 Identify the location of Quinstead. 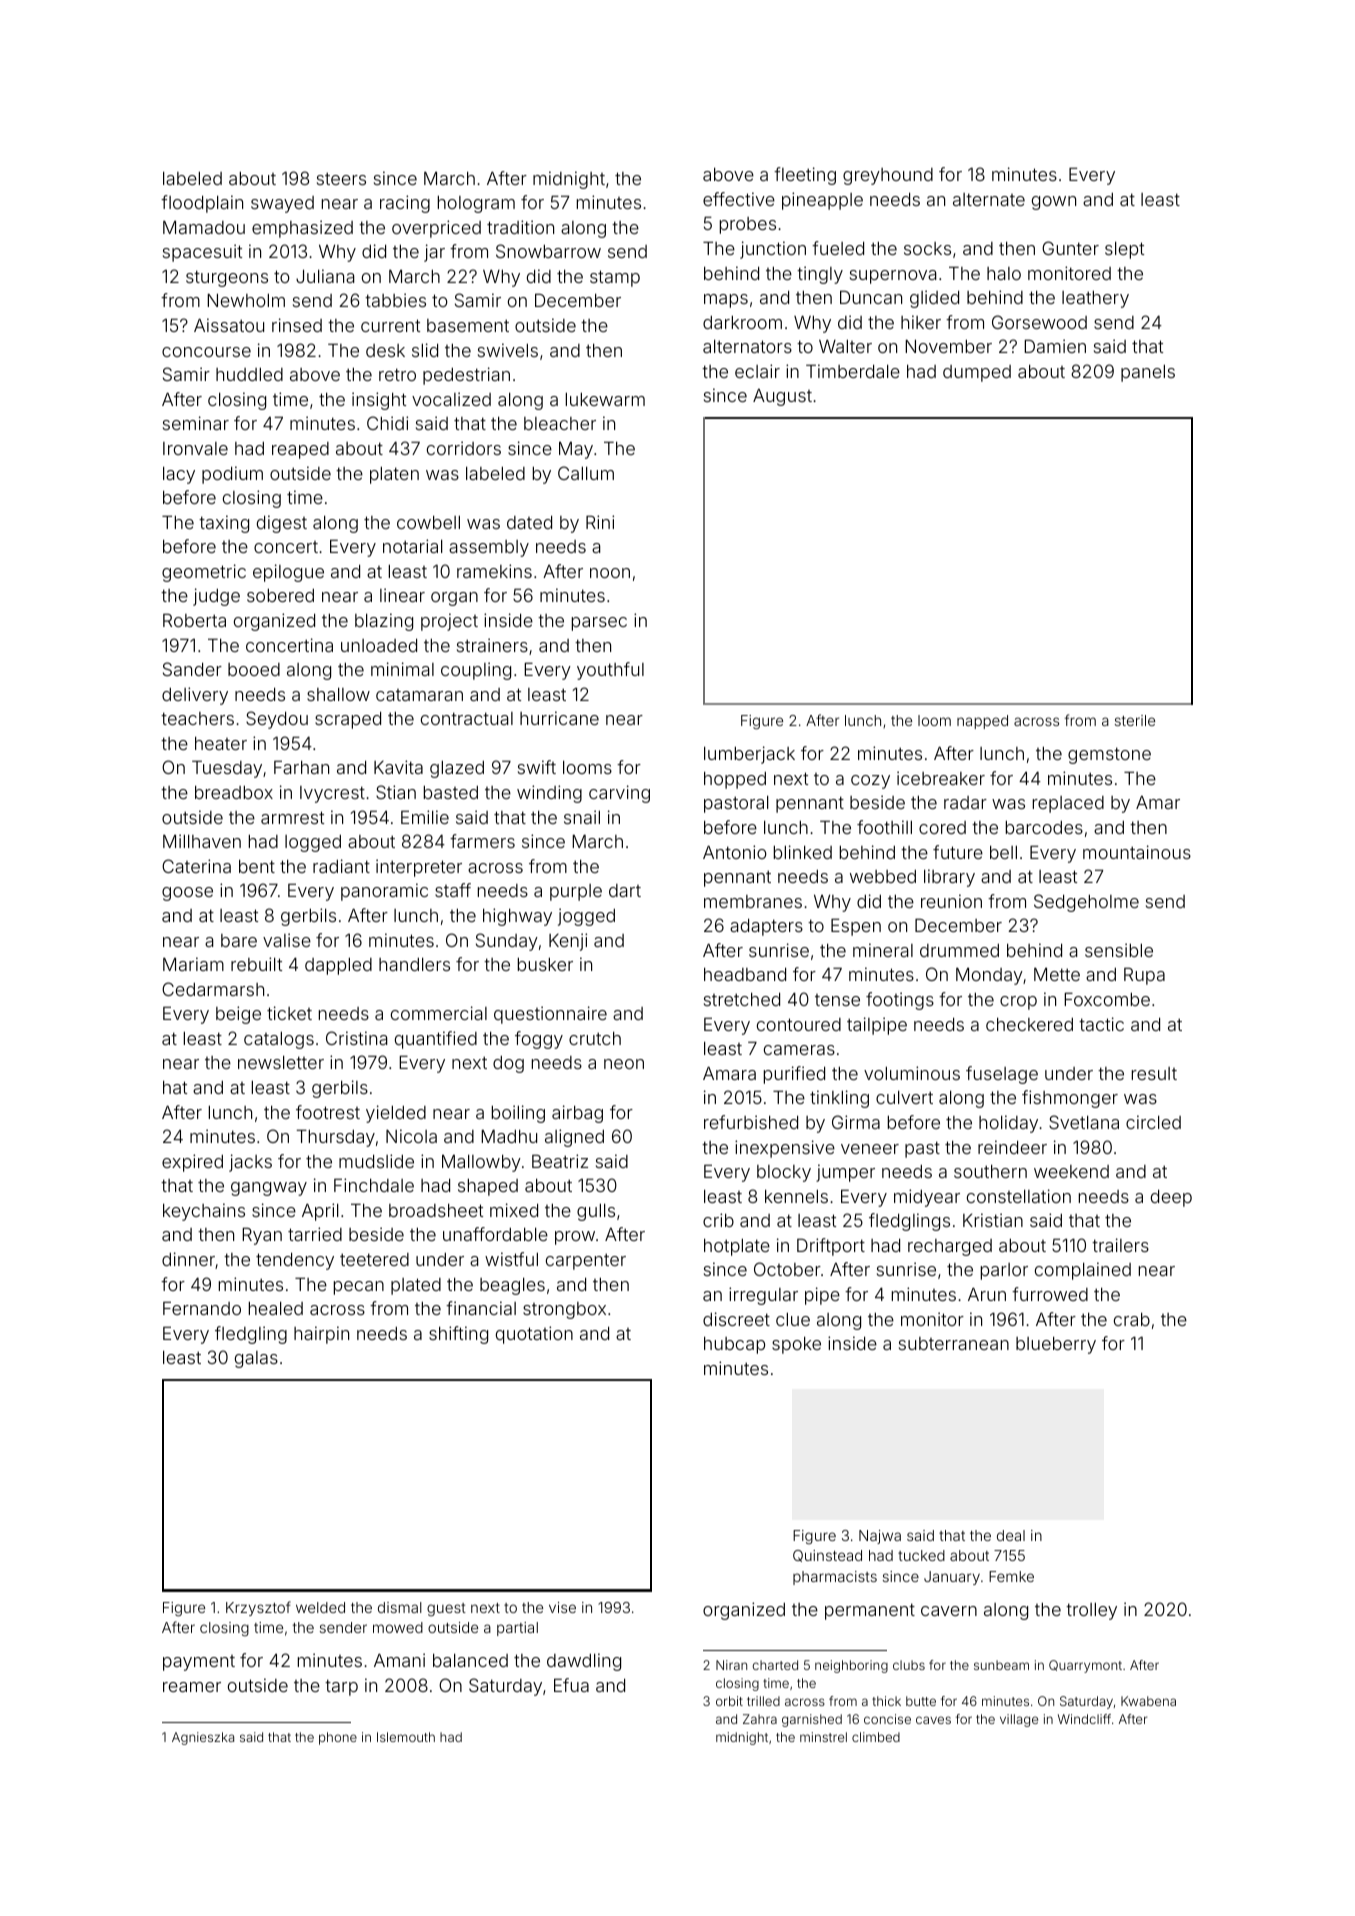
(827, 1556).
